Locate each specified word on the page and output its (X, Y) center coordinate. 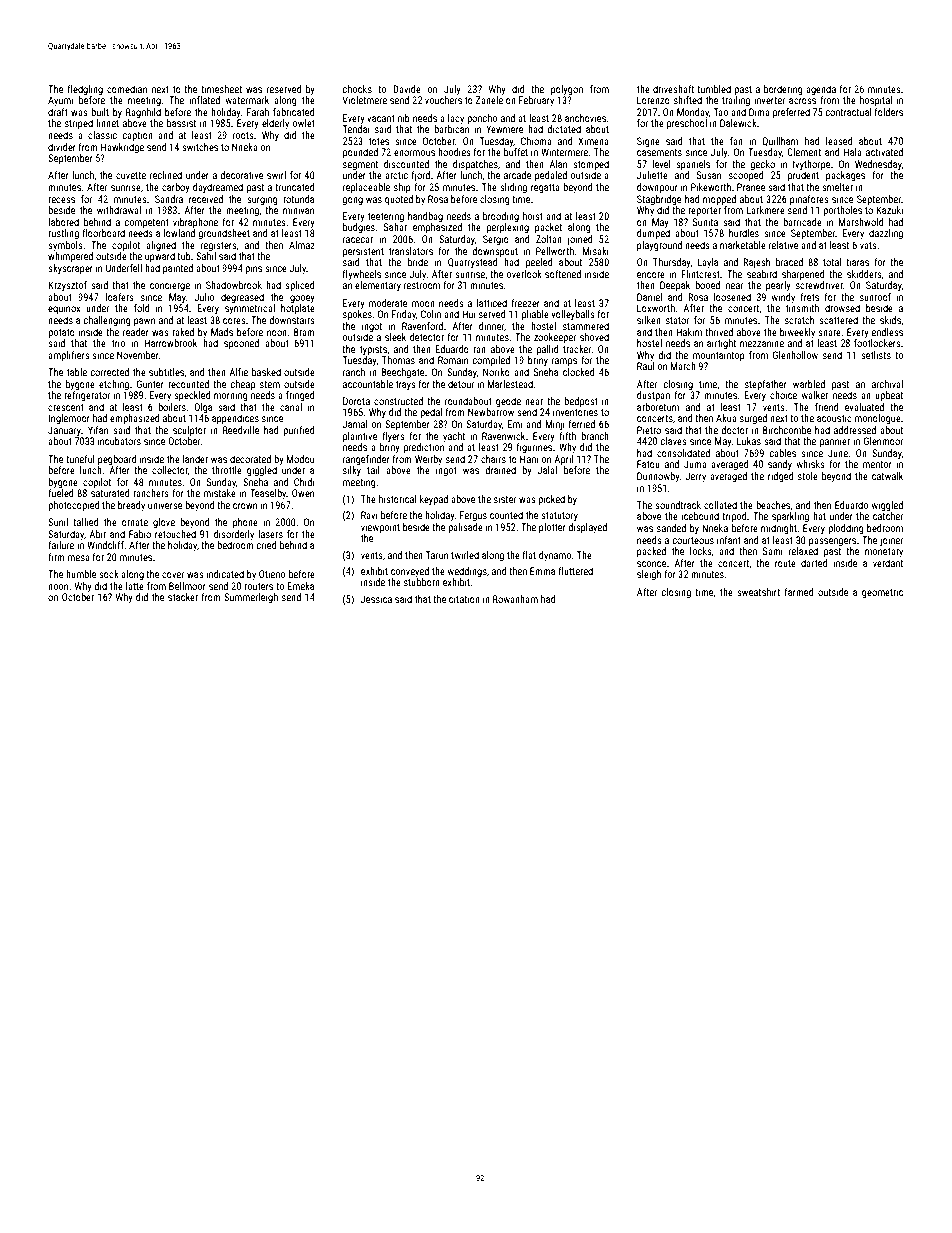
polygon (567, 90)
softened (563, 274)
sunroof (875, 297)
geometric (882, 593)
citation (464, 599)
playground (659, 246)
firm (56, 557)
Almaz (302, 245)
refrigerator (87, 396)
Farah (258, 112)
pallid (548, 350)
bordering (783, 90)
